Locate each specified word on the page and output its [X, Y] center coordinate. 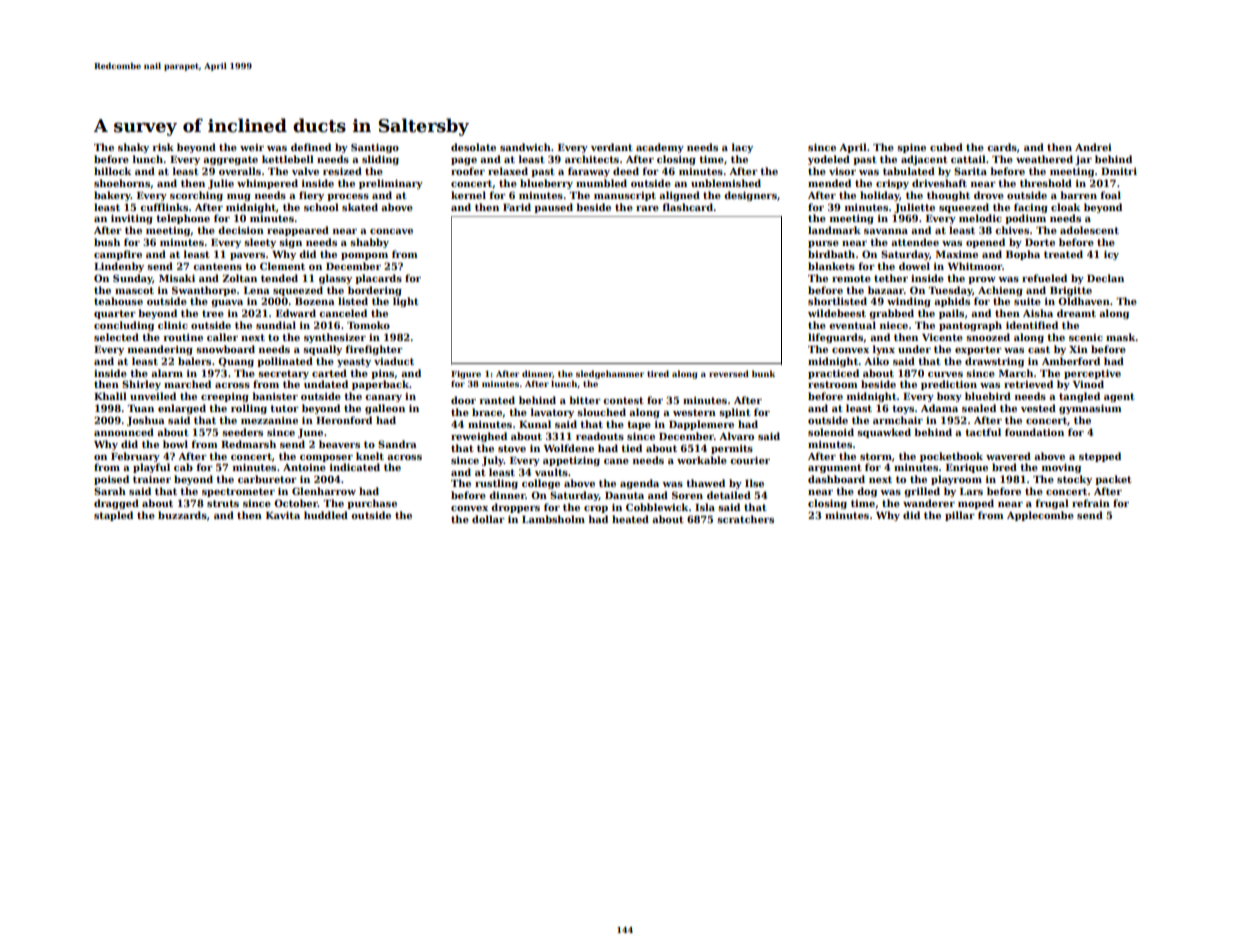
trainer [152, 479]
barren [1078, 195]
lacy [742, 148]
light [406, 302]
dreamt [1076, 313]
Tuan [140, 408]
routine [183, 337]
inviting [132, 219]
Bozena [315, 301]
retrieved [1028, 384]
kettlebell [288, 159]
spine [911, 148]
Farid [517, 207]
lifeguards [835, 338]
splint [735, 413]
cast [1039, 349]
